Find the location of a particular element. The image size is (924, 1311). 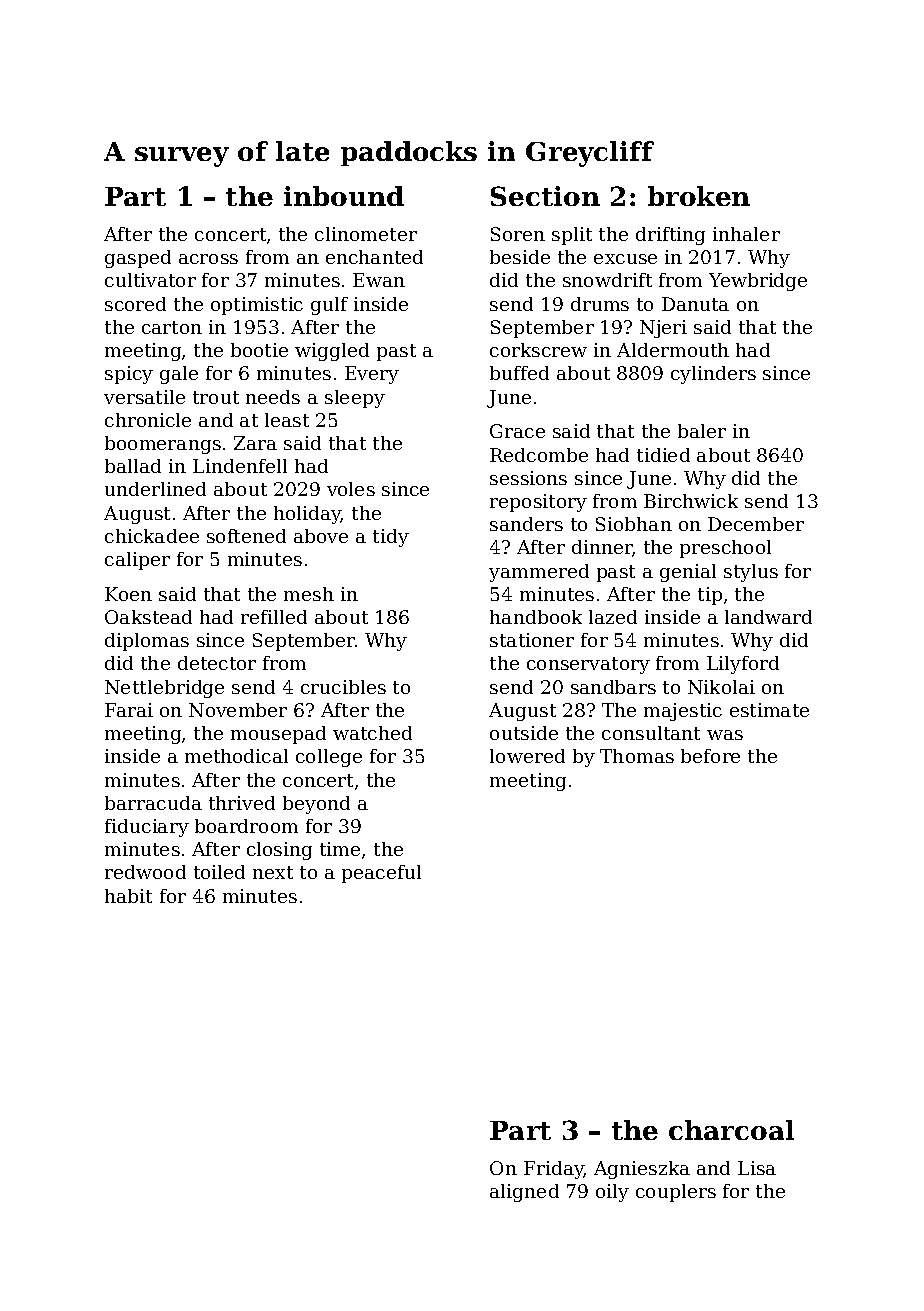

oily is located at coordinates (612, 1193).
